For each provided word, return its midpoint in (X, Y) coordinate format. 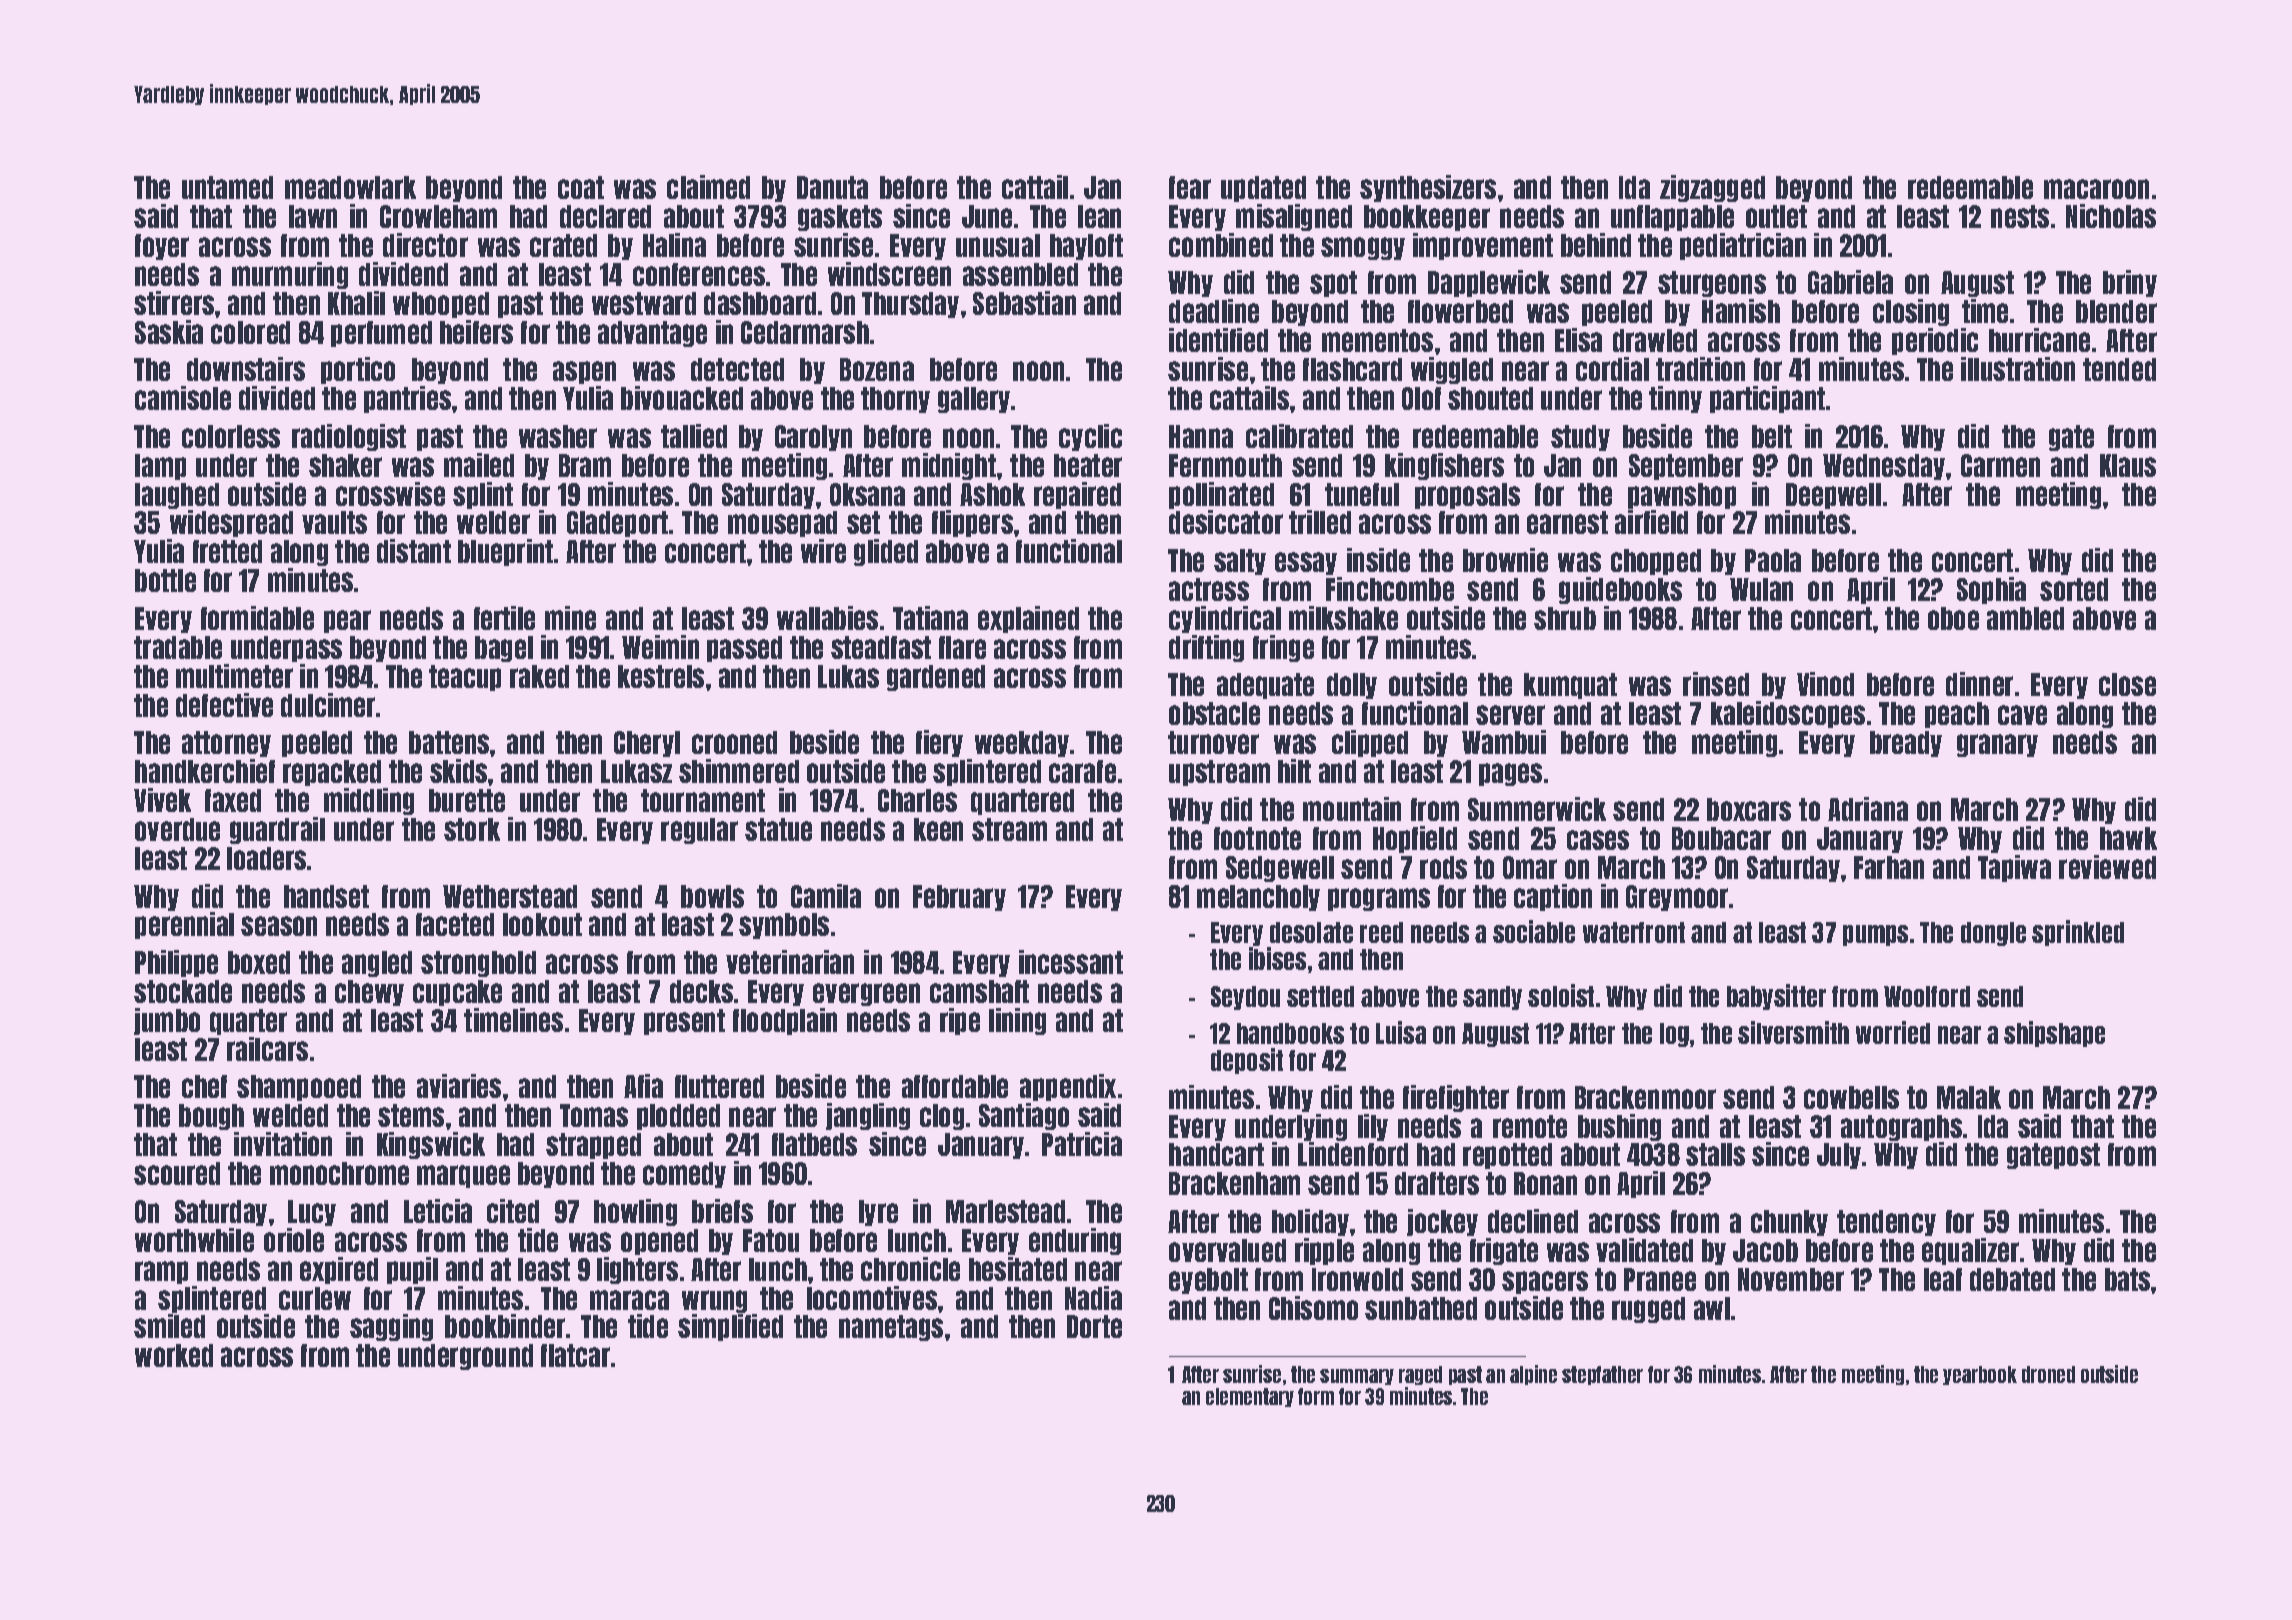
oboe (1953, 618)
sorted (2074, 589)
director (425, 245)
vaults (334, 522)
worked (174, 1355)
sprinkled (2078, 933)
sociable (1534, 931)
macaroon (2096, 189)
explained (1028, 619)
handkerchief (205, 771)
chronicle (910, 1269)
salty (1240, 562)
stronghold (478, 964)
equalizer (1970, 1251)
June (987, 216)
